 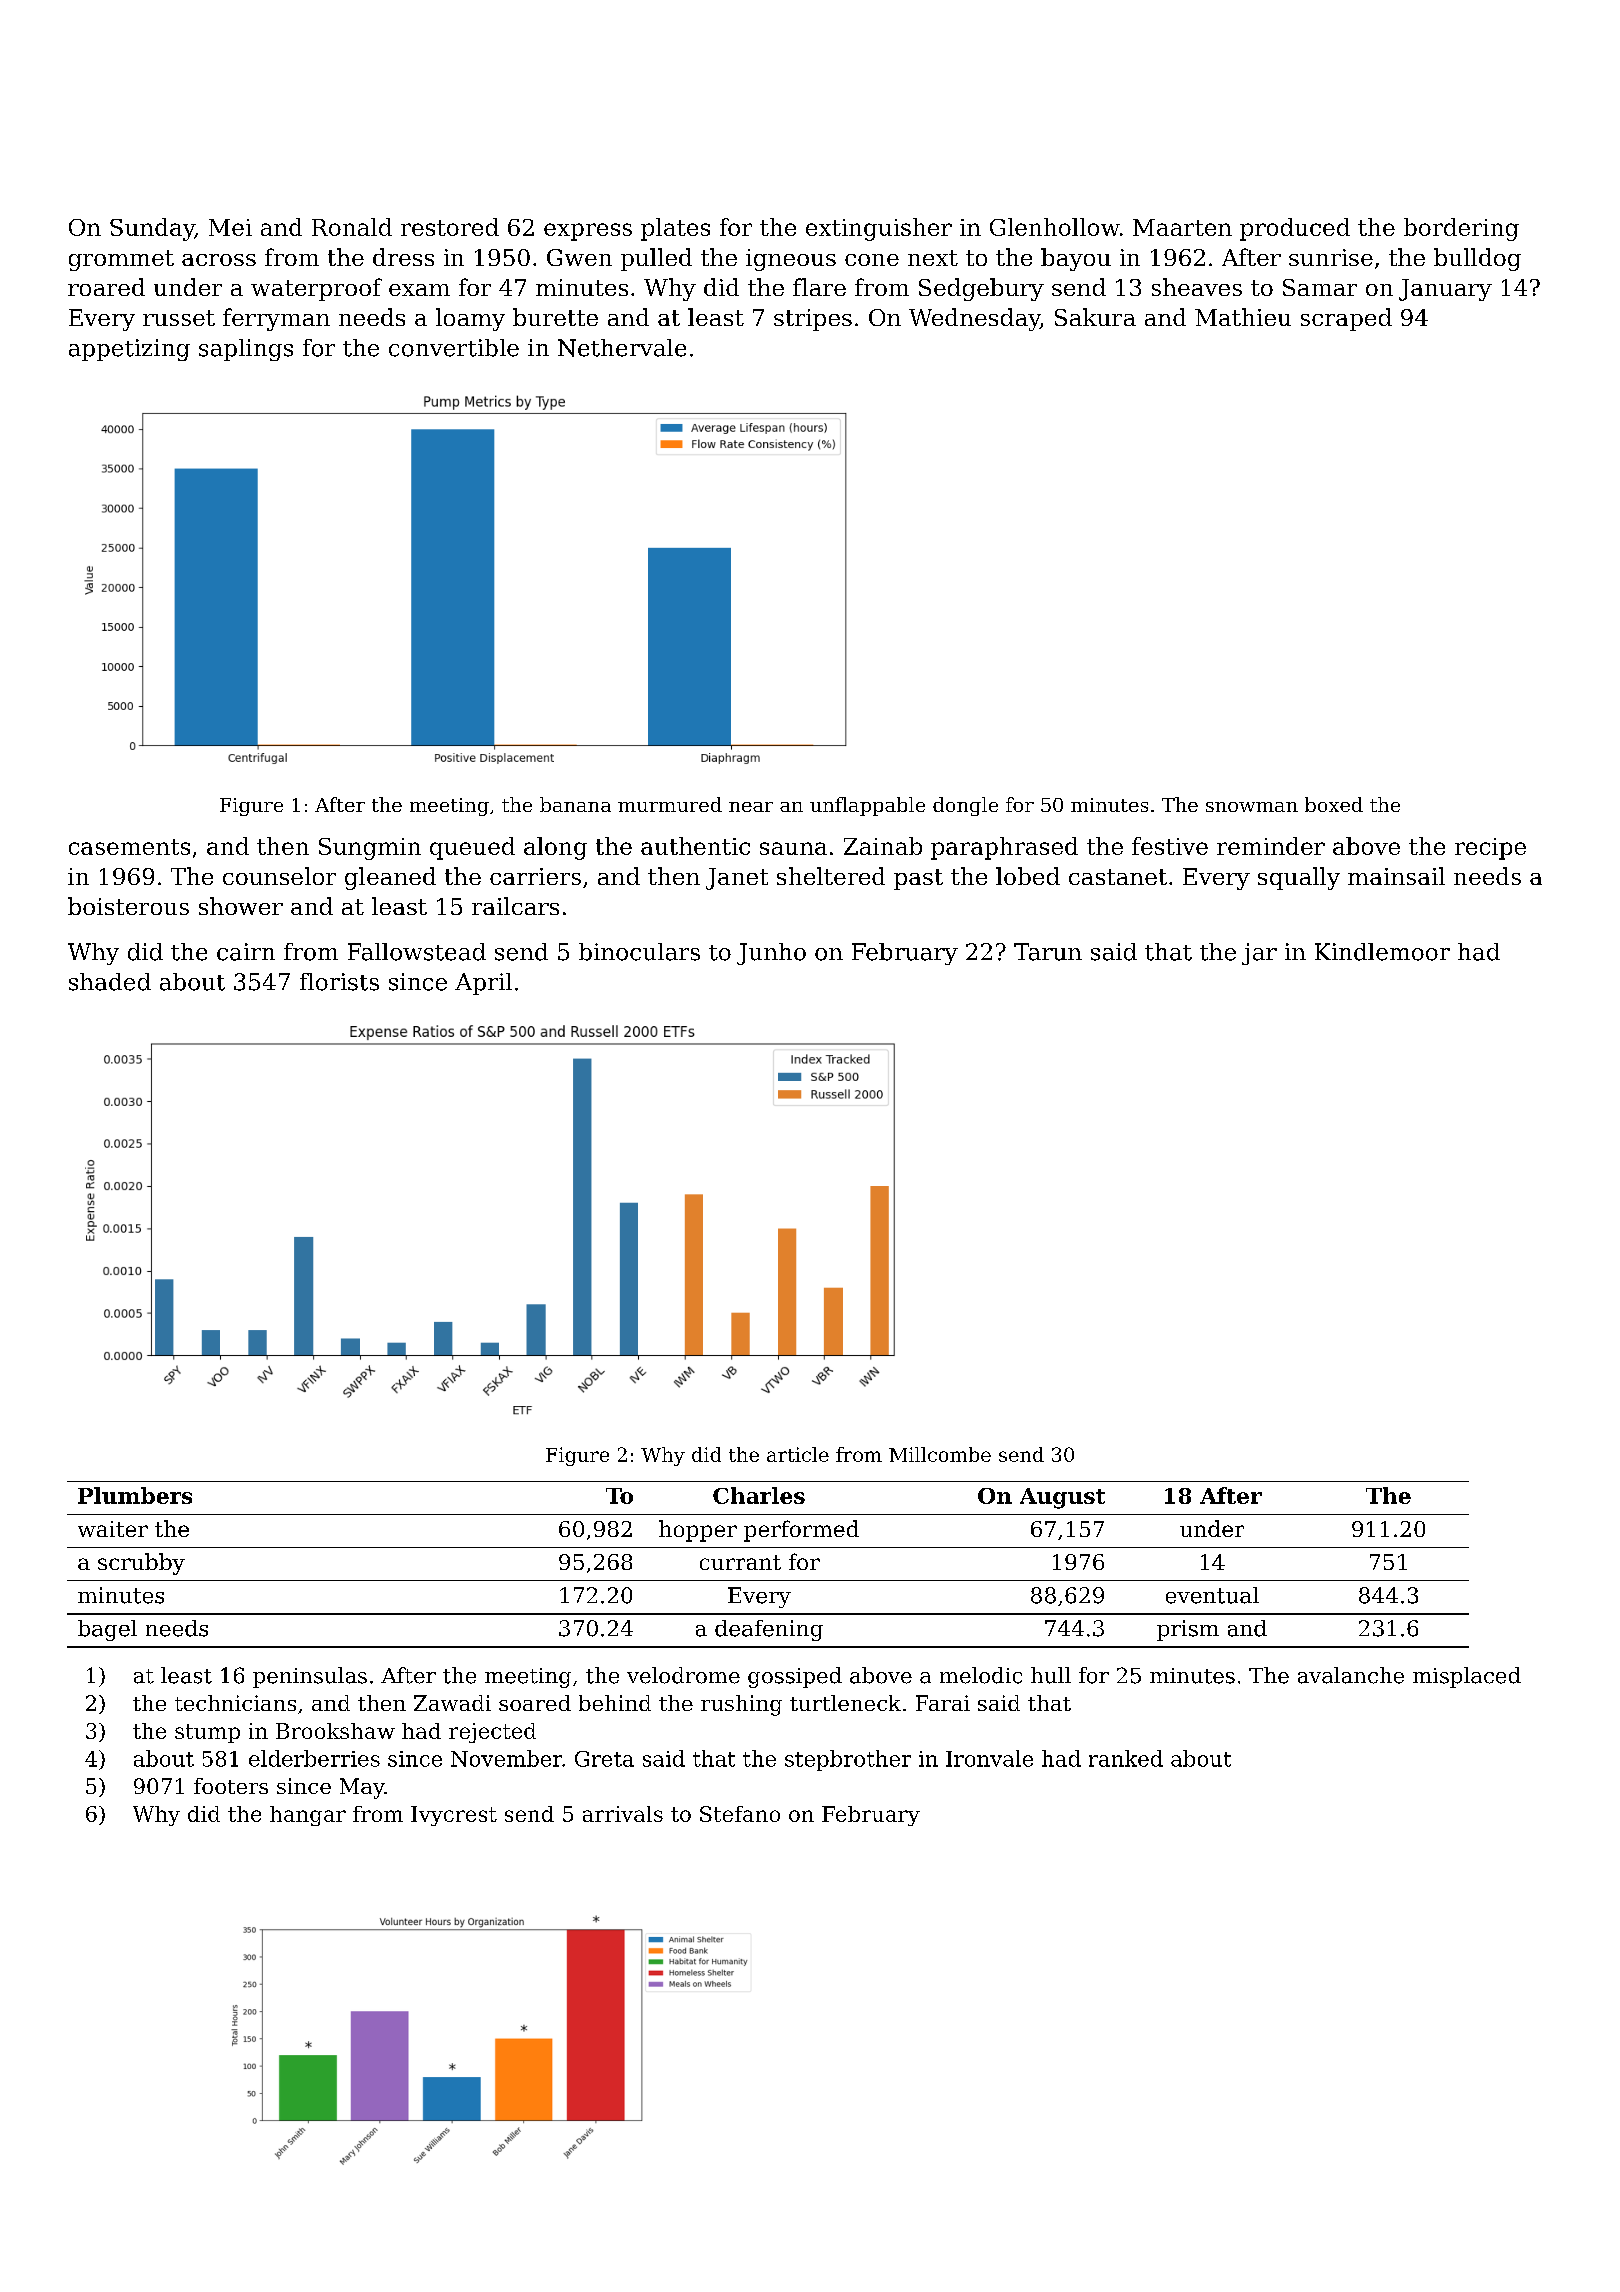 What do you see at coordinates (129, 350) in the screenshot?
I see `appetizing` at bounding box center [129, 350].
